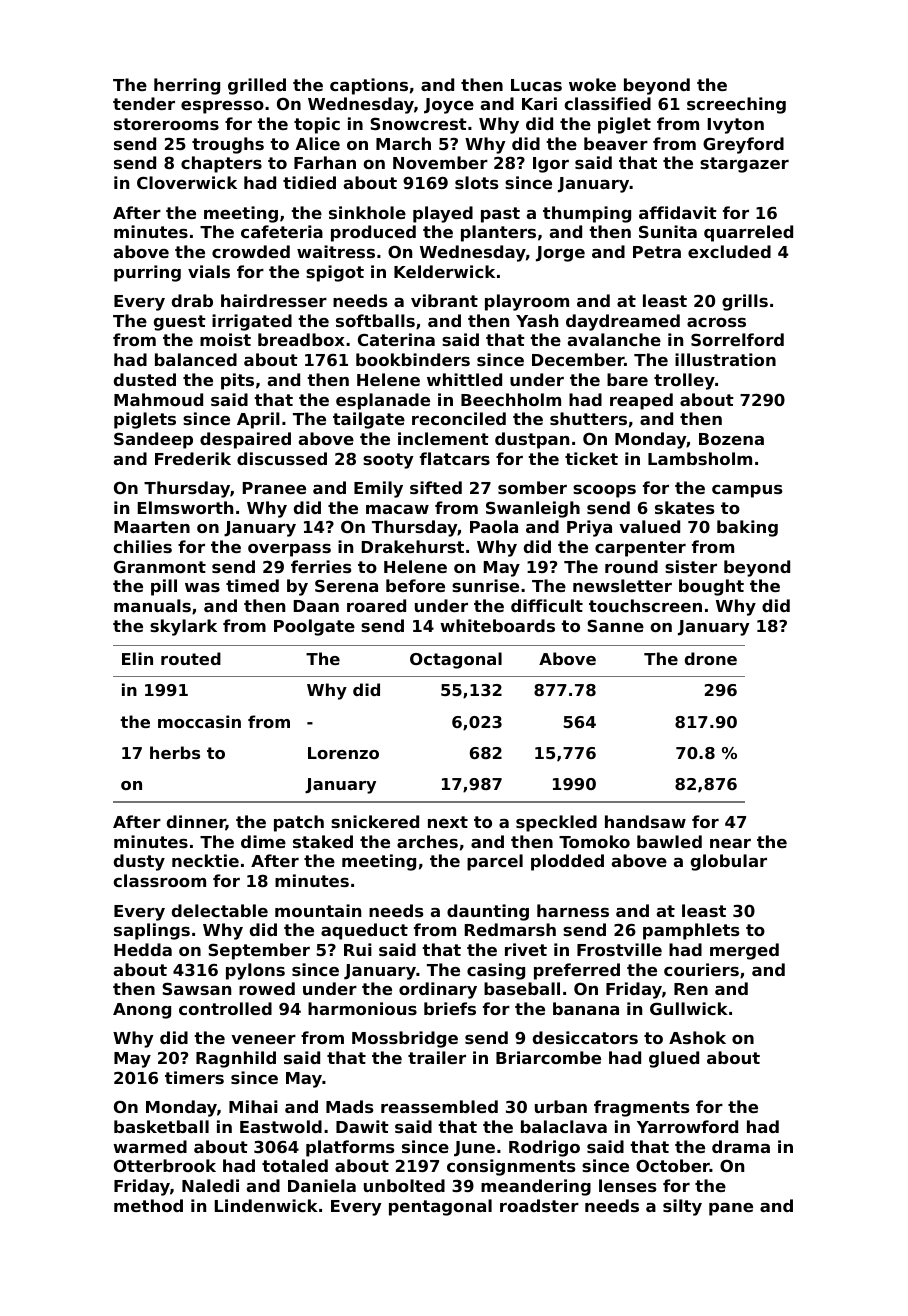 The width and height of the screenshot is (908, 1316). I want to click on Sanne, so click(615, 625).
